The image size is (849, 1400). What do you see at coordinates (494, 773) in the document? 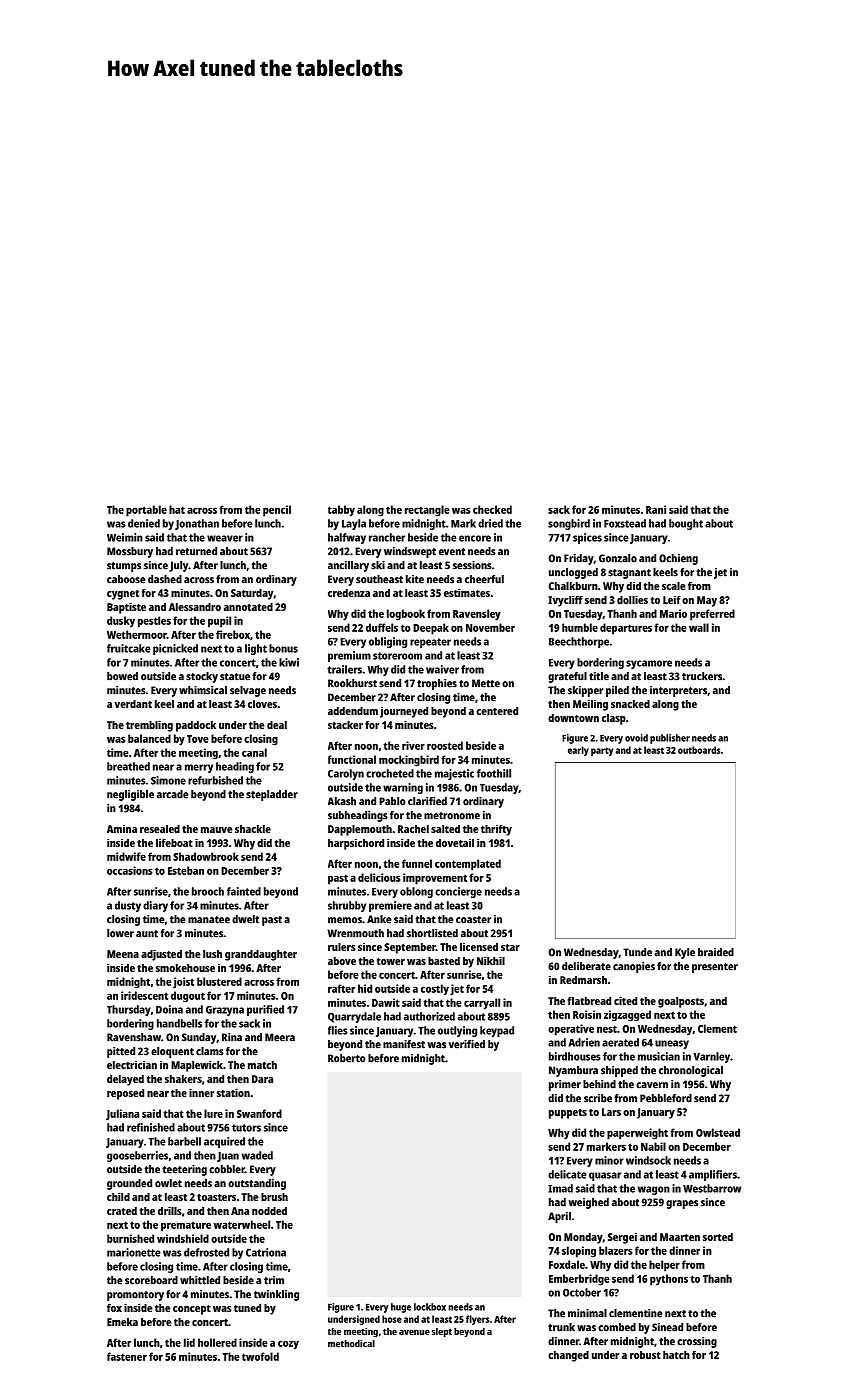
I see `foothill` at bounding box center [494, 773].
